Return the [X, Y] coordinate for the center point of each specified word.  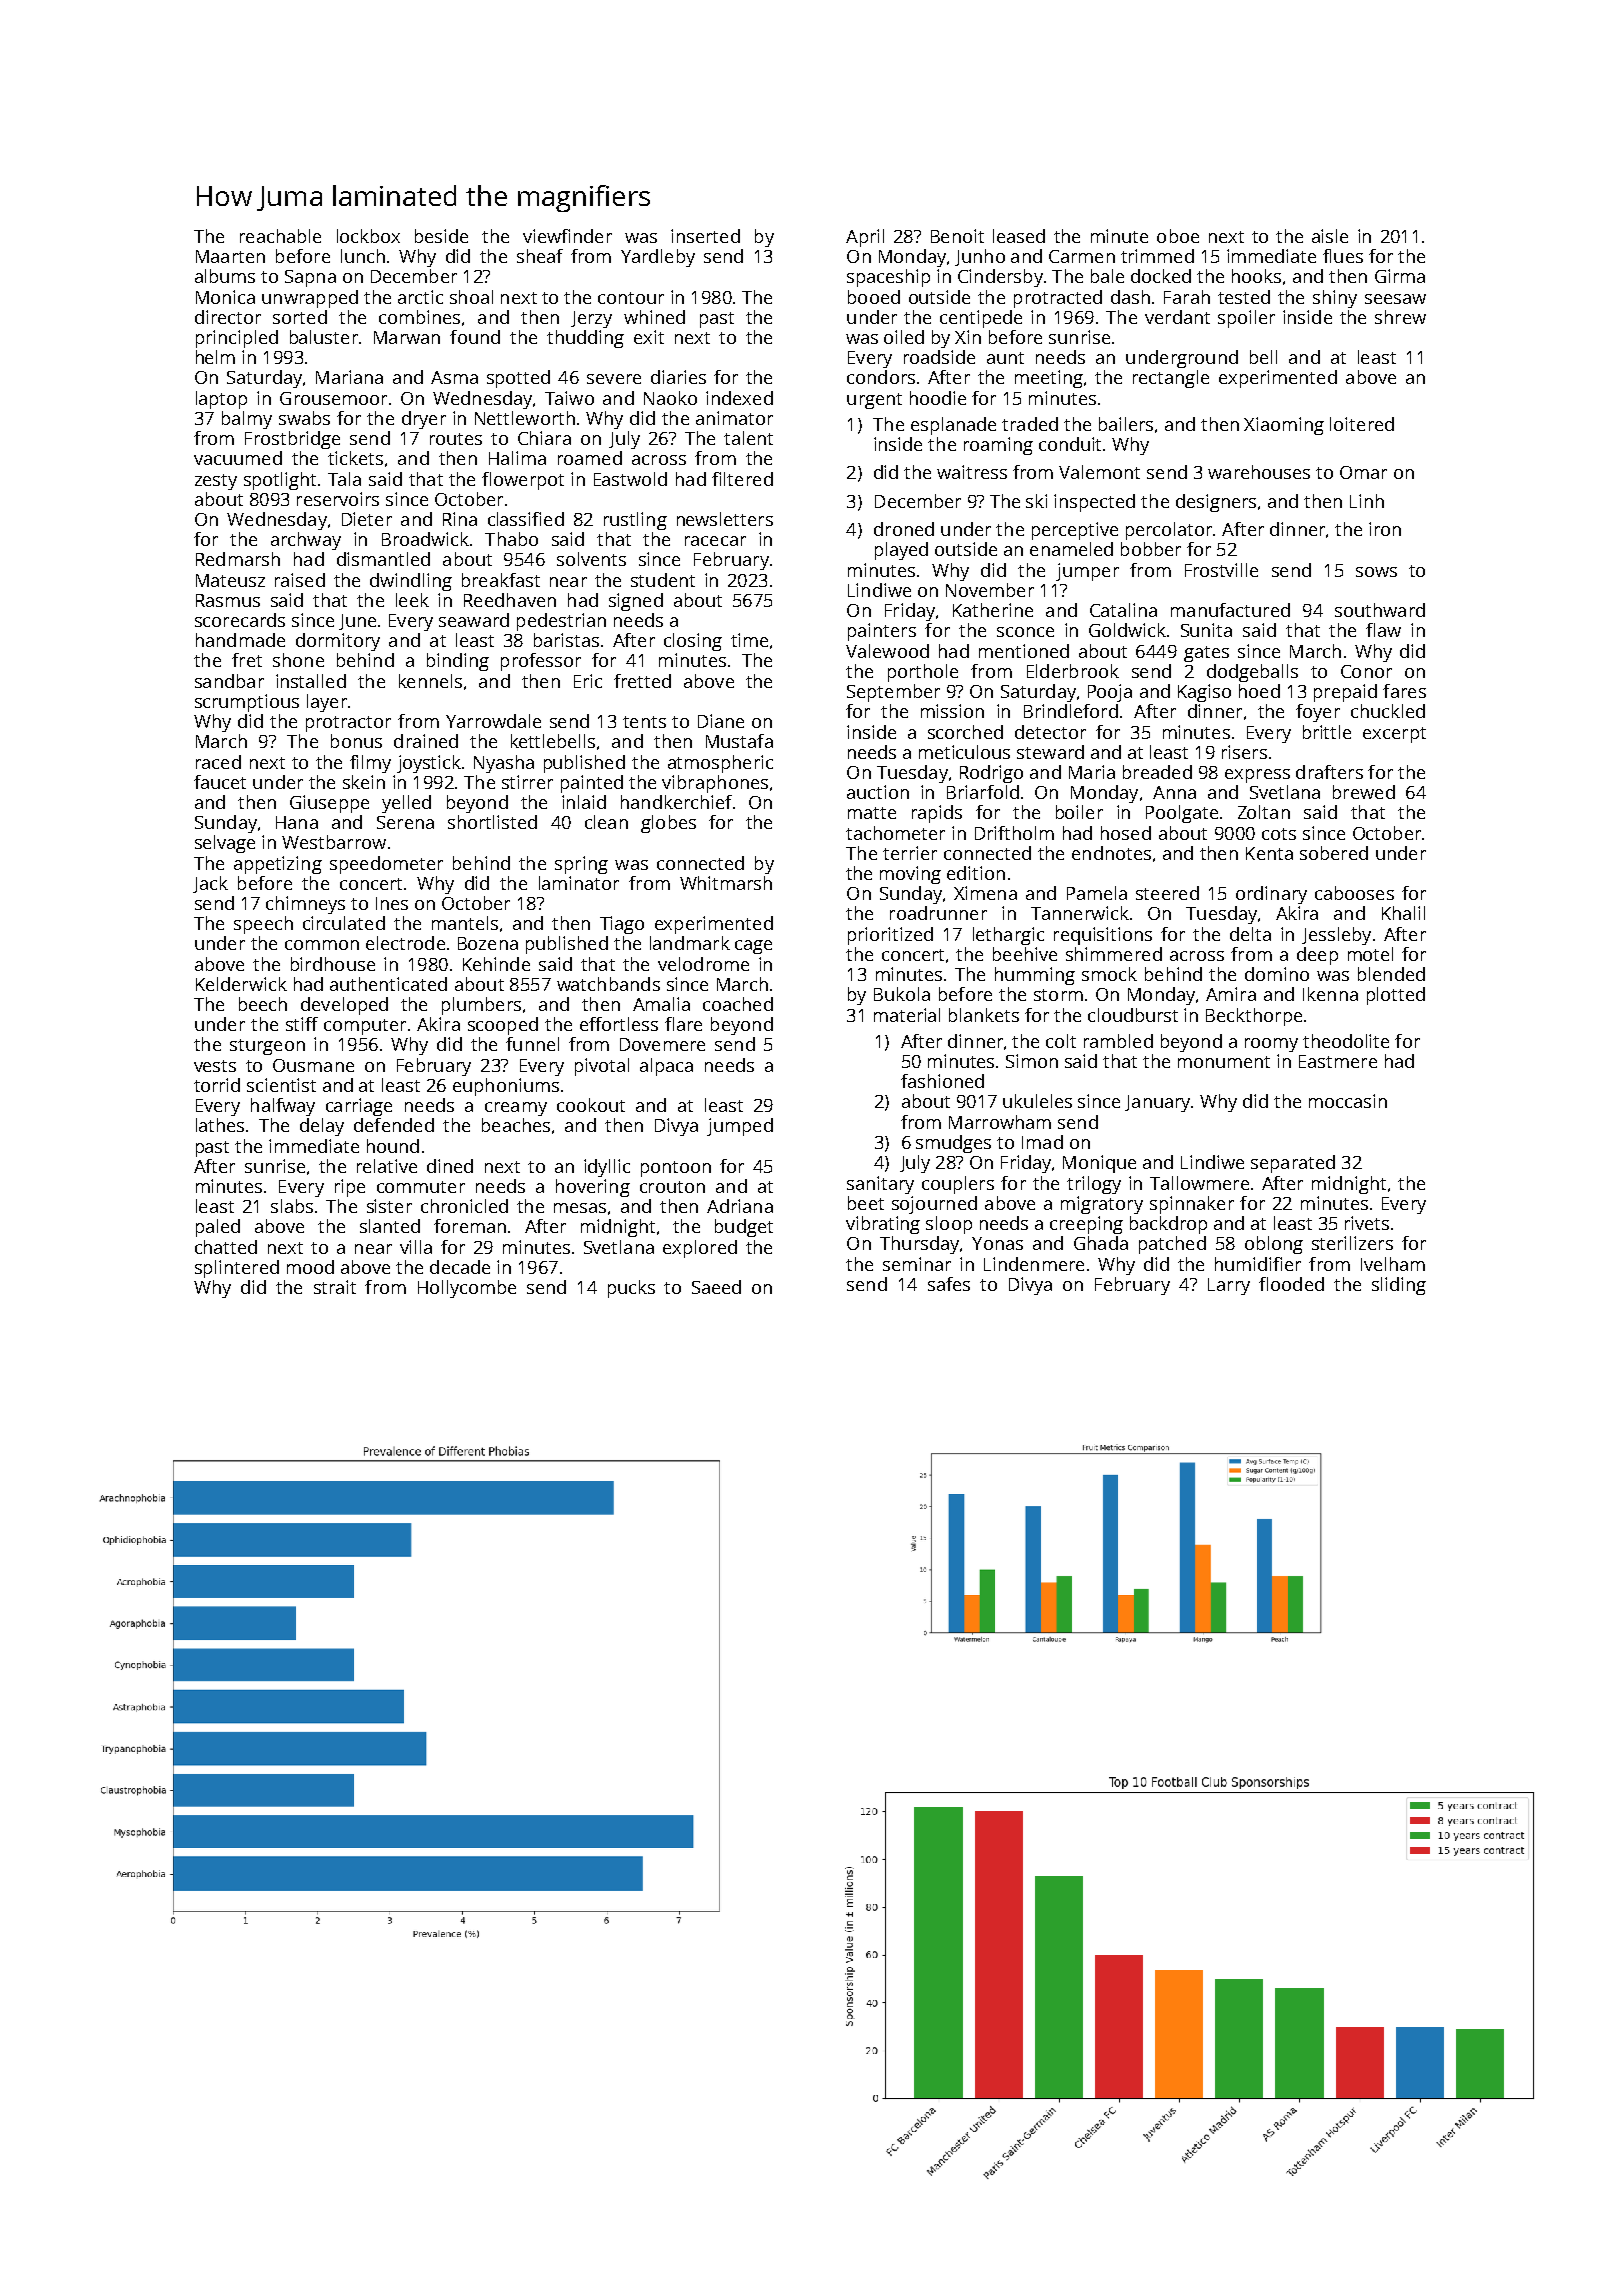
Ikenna [1330, 994]
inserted [705, 236]
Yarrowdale [493, 721]
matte [872, 813]
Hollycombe [467, 1289]
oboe [1178, 236]
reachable [280, 236]
